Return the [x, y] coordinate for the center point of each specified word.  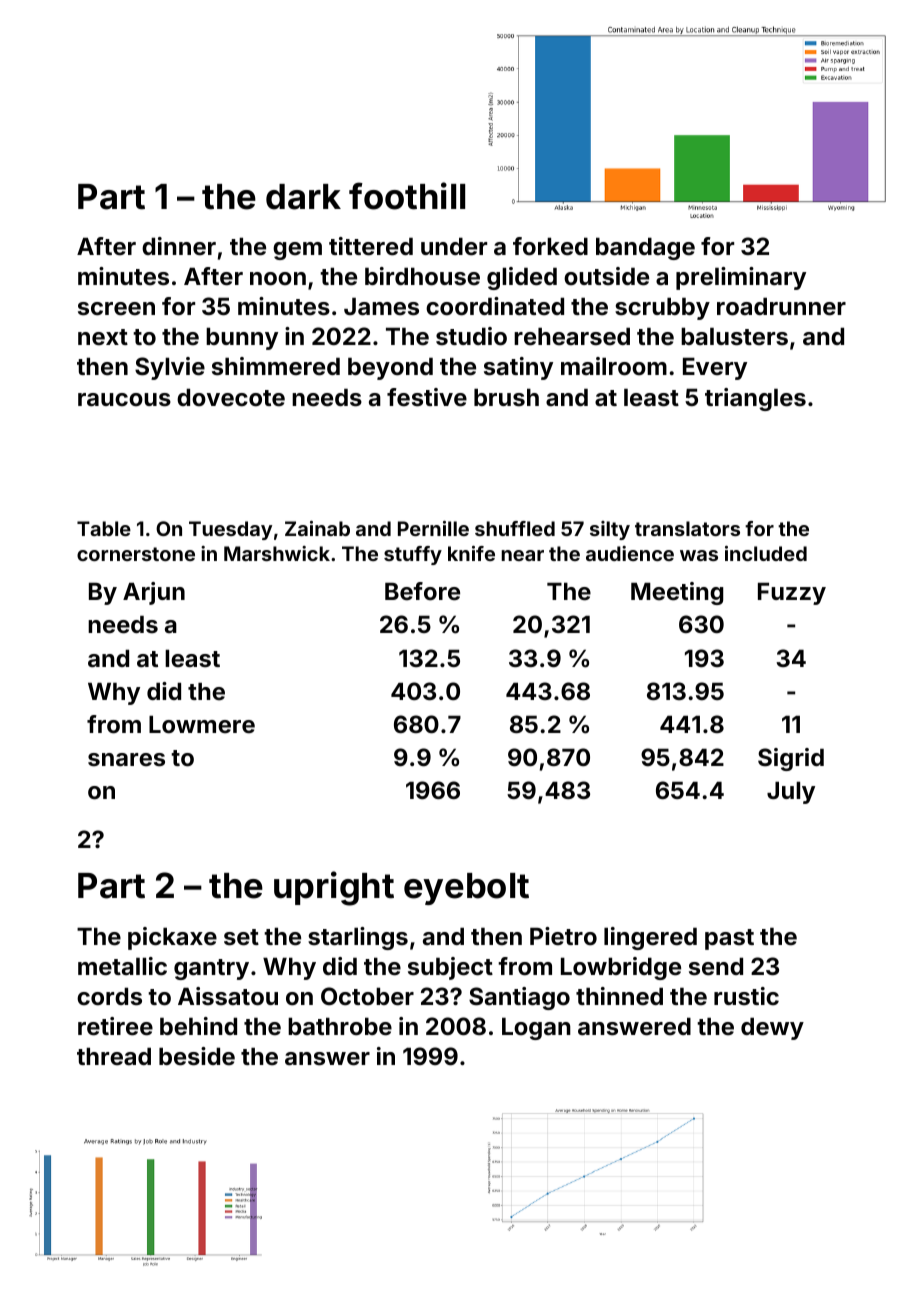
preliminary [741, 278]
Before [422, 591]
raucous [124, 400]
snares [126, 760]
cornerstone [136, 554]
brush [506, 398]
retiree [115, 1026]
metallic [122, 966]
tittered [371, 246]
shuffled [515, 528]
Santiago [519, 998]
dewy [772, 1029]
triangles [755, 399]
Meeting [677, 593]
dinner [179, 246]
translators [687, 528]
